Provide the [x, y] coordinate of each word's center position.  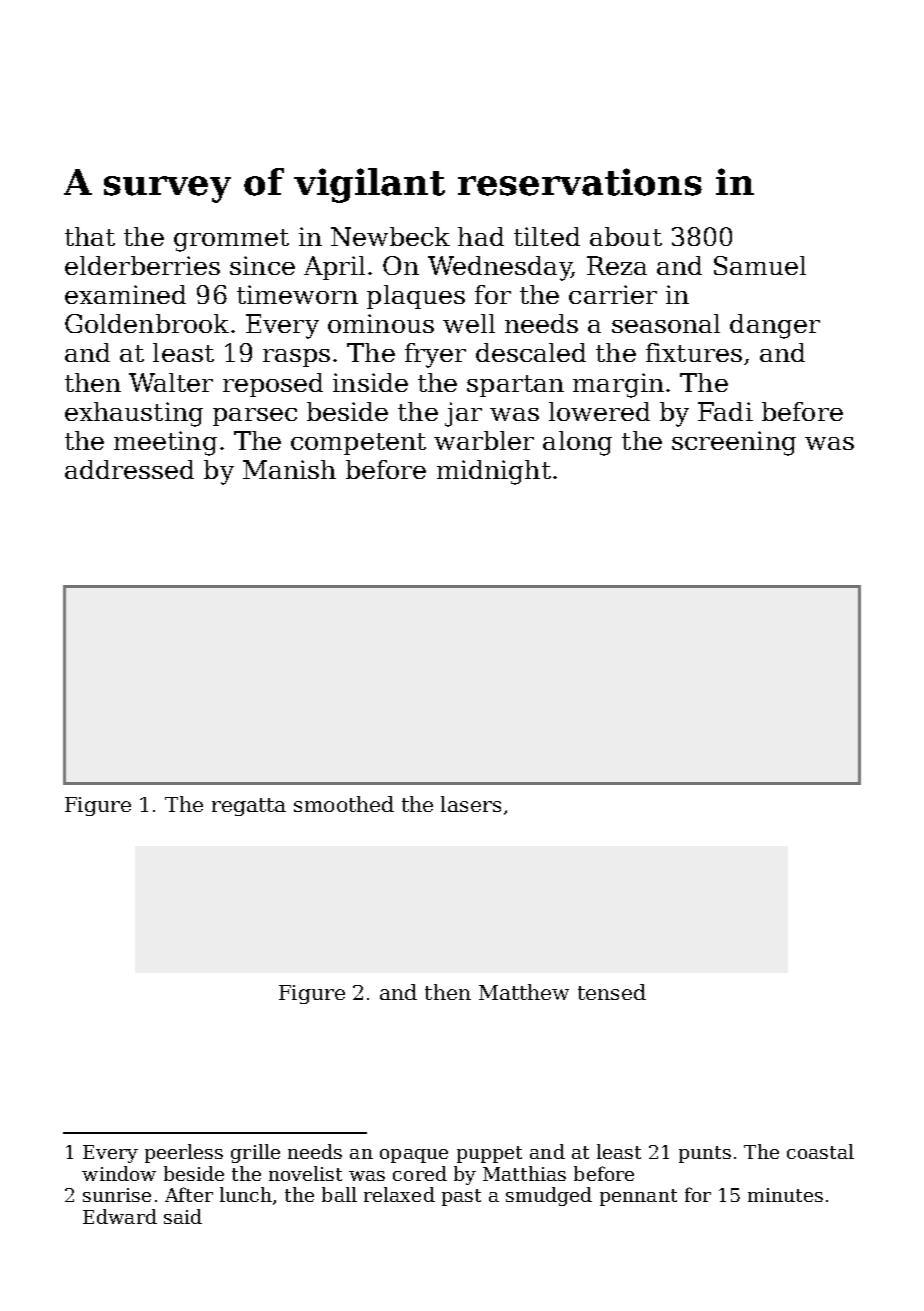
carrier [613, 294]
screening [734, 443]
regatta [249, 807]
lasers [471, 804]
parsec [255, 417]
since [262, 265]
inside [370, 382]
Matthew [524, 992]
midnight [494, 472]
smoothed [344, 804]
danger [775, 326]
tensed [612, 992]
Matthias [524, 1173]
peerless [184, 1153]
